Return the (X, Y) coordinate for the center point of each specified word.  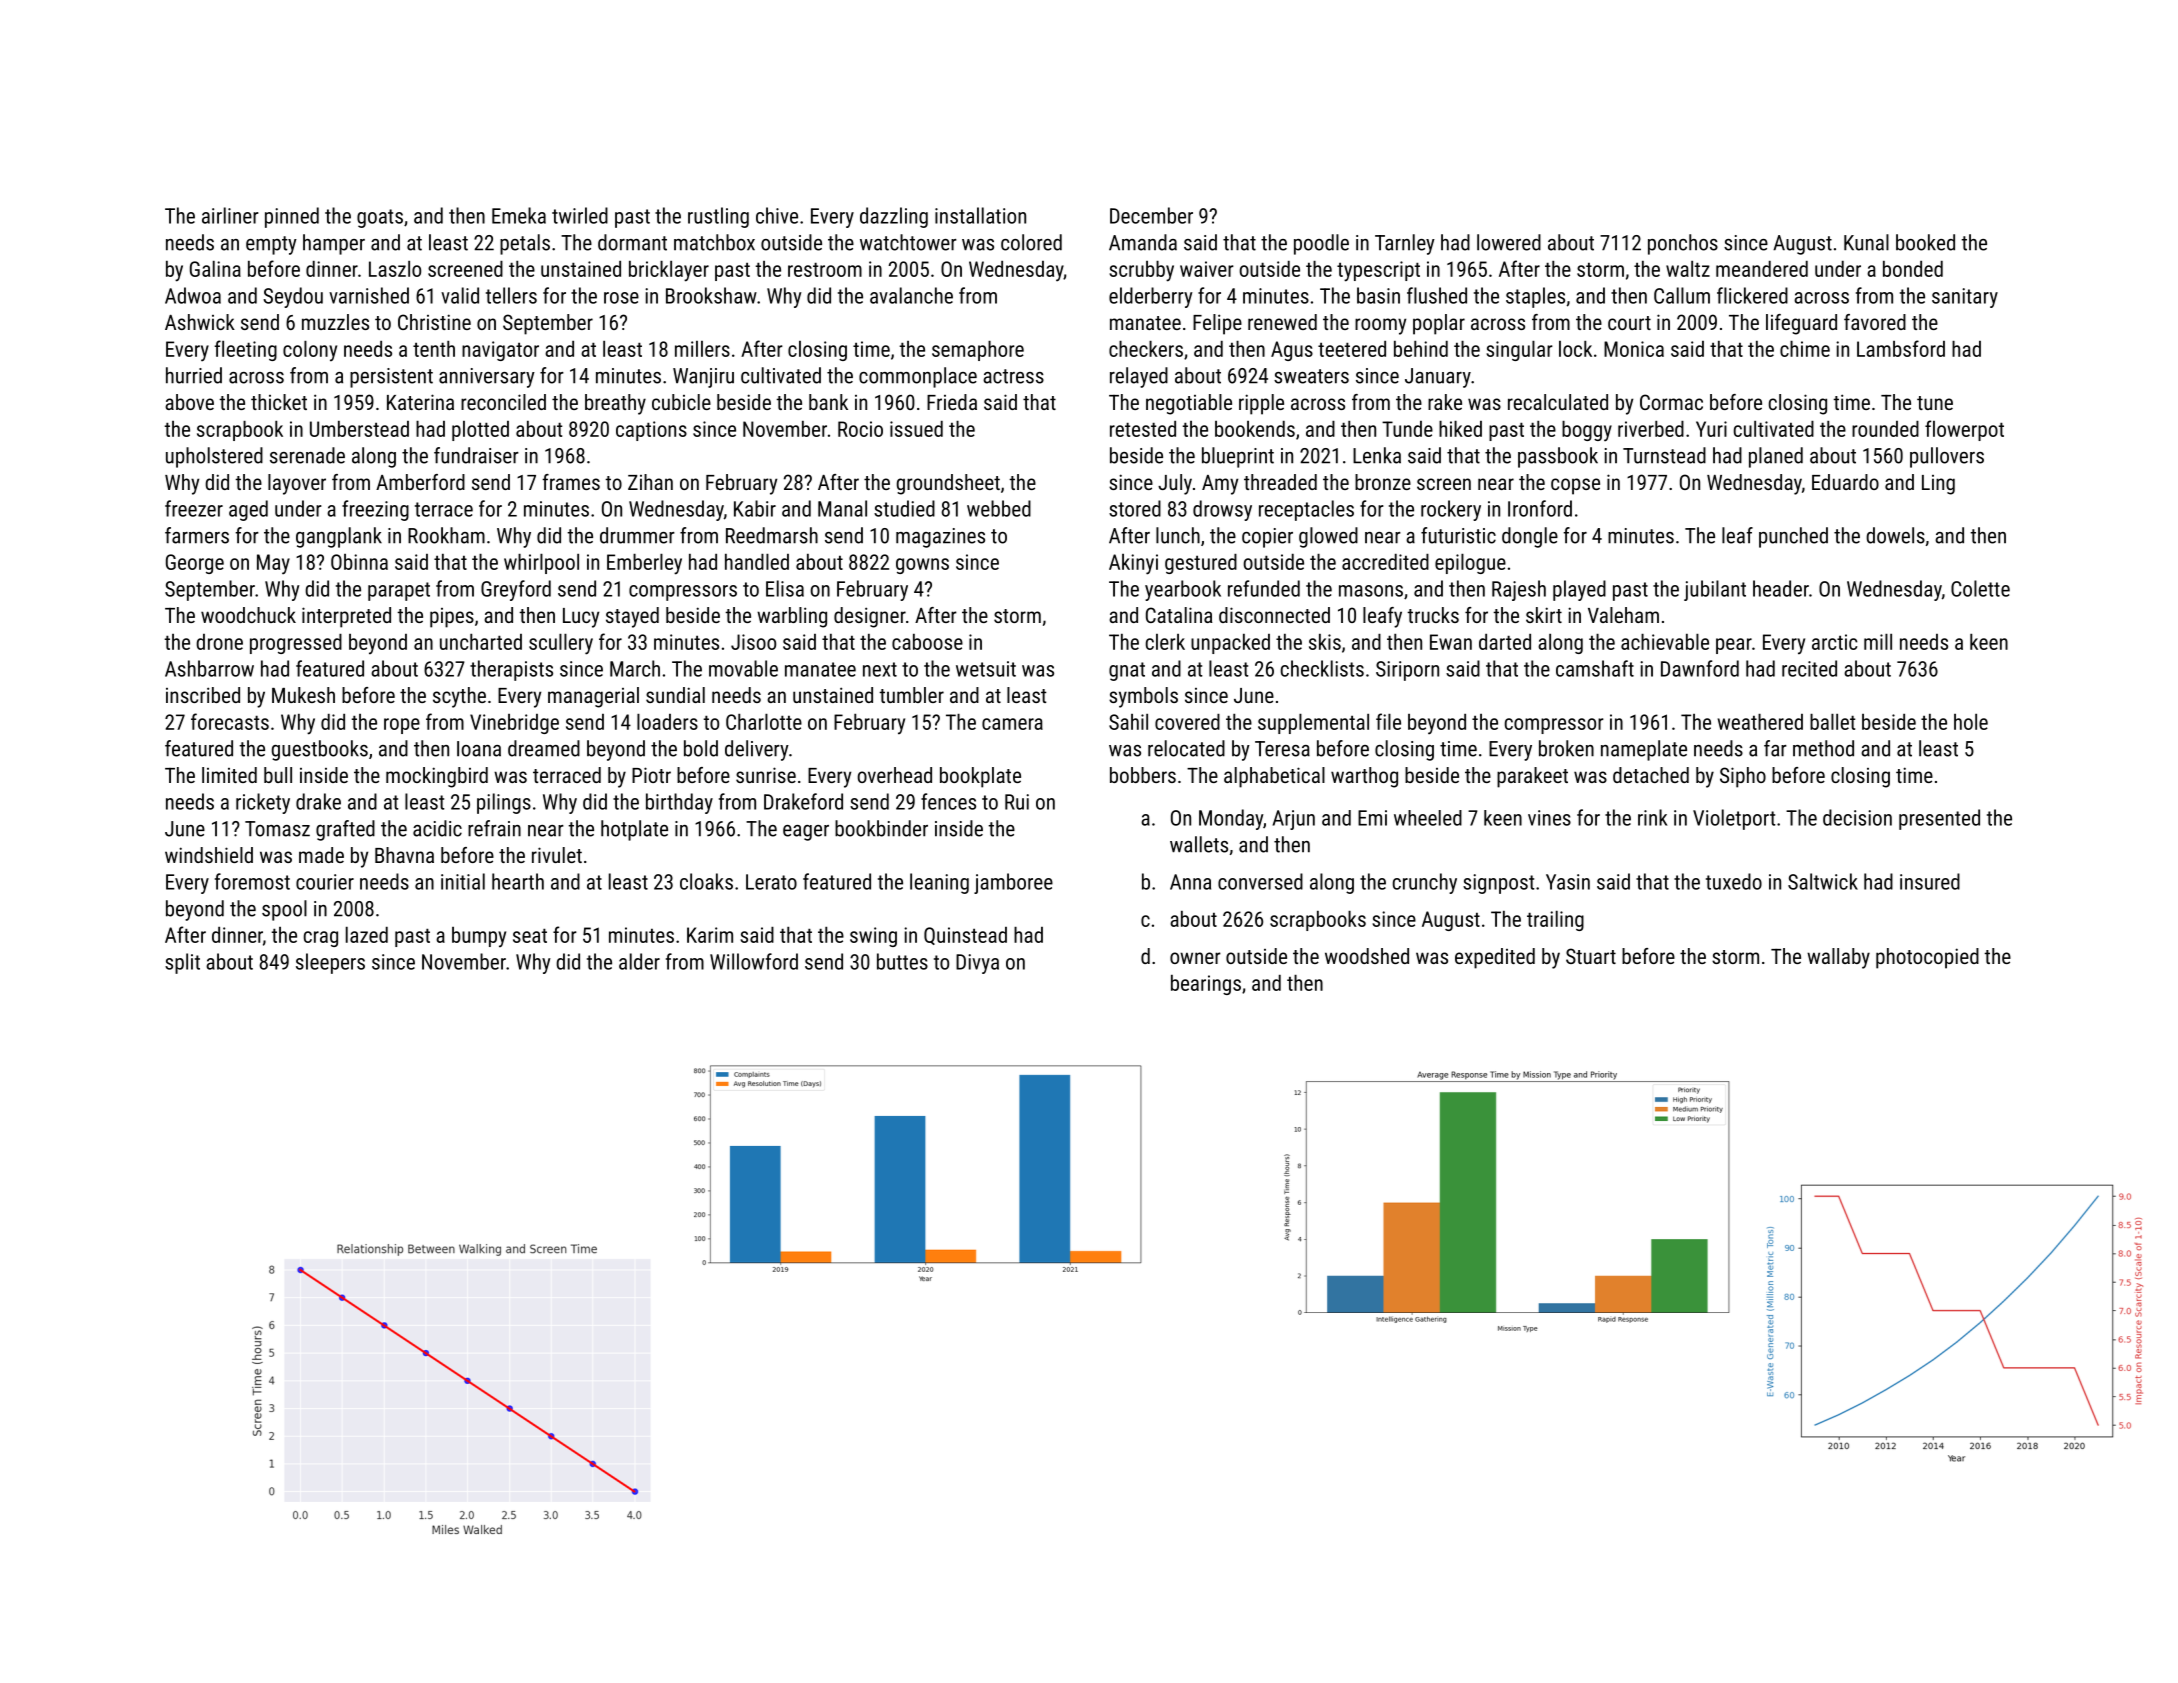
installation (980, 215)
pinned (292, 217)
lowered (1509, 242)
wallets (1199, 844)
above (189, 402)
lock (1575, 349)
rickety (263, 803)
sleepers (330, 963)
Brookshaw (711, 295)
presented (1939, 819)
